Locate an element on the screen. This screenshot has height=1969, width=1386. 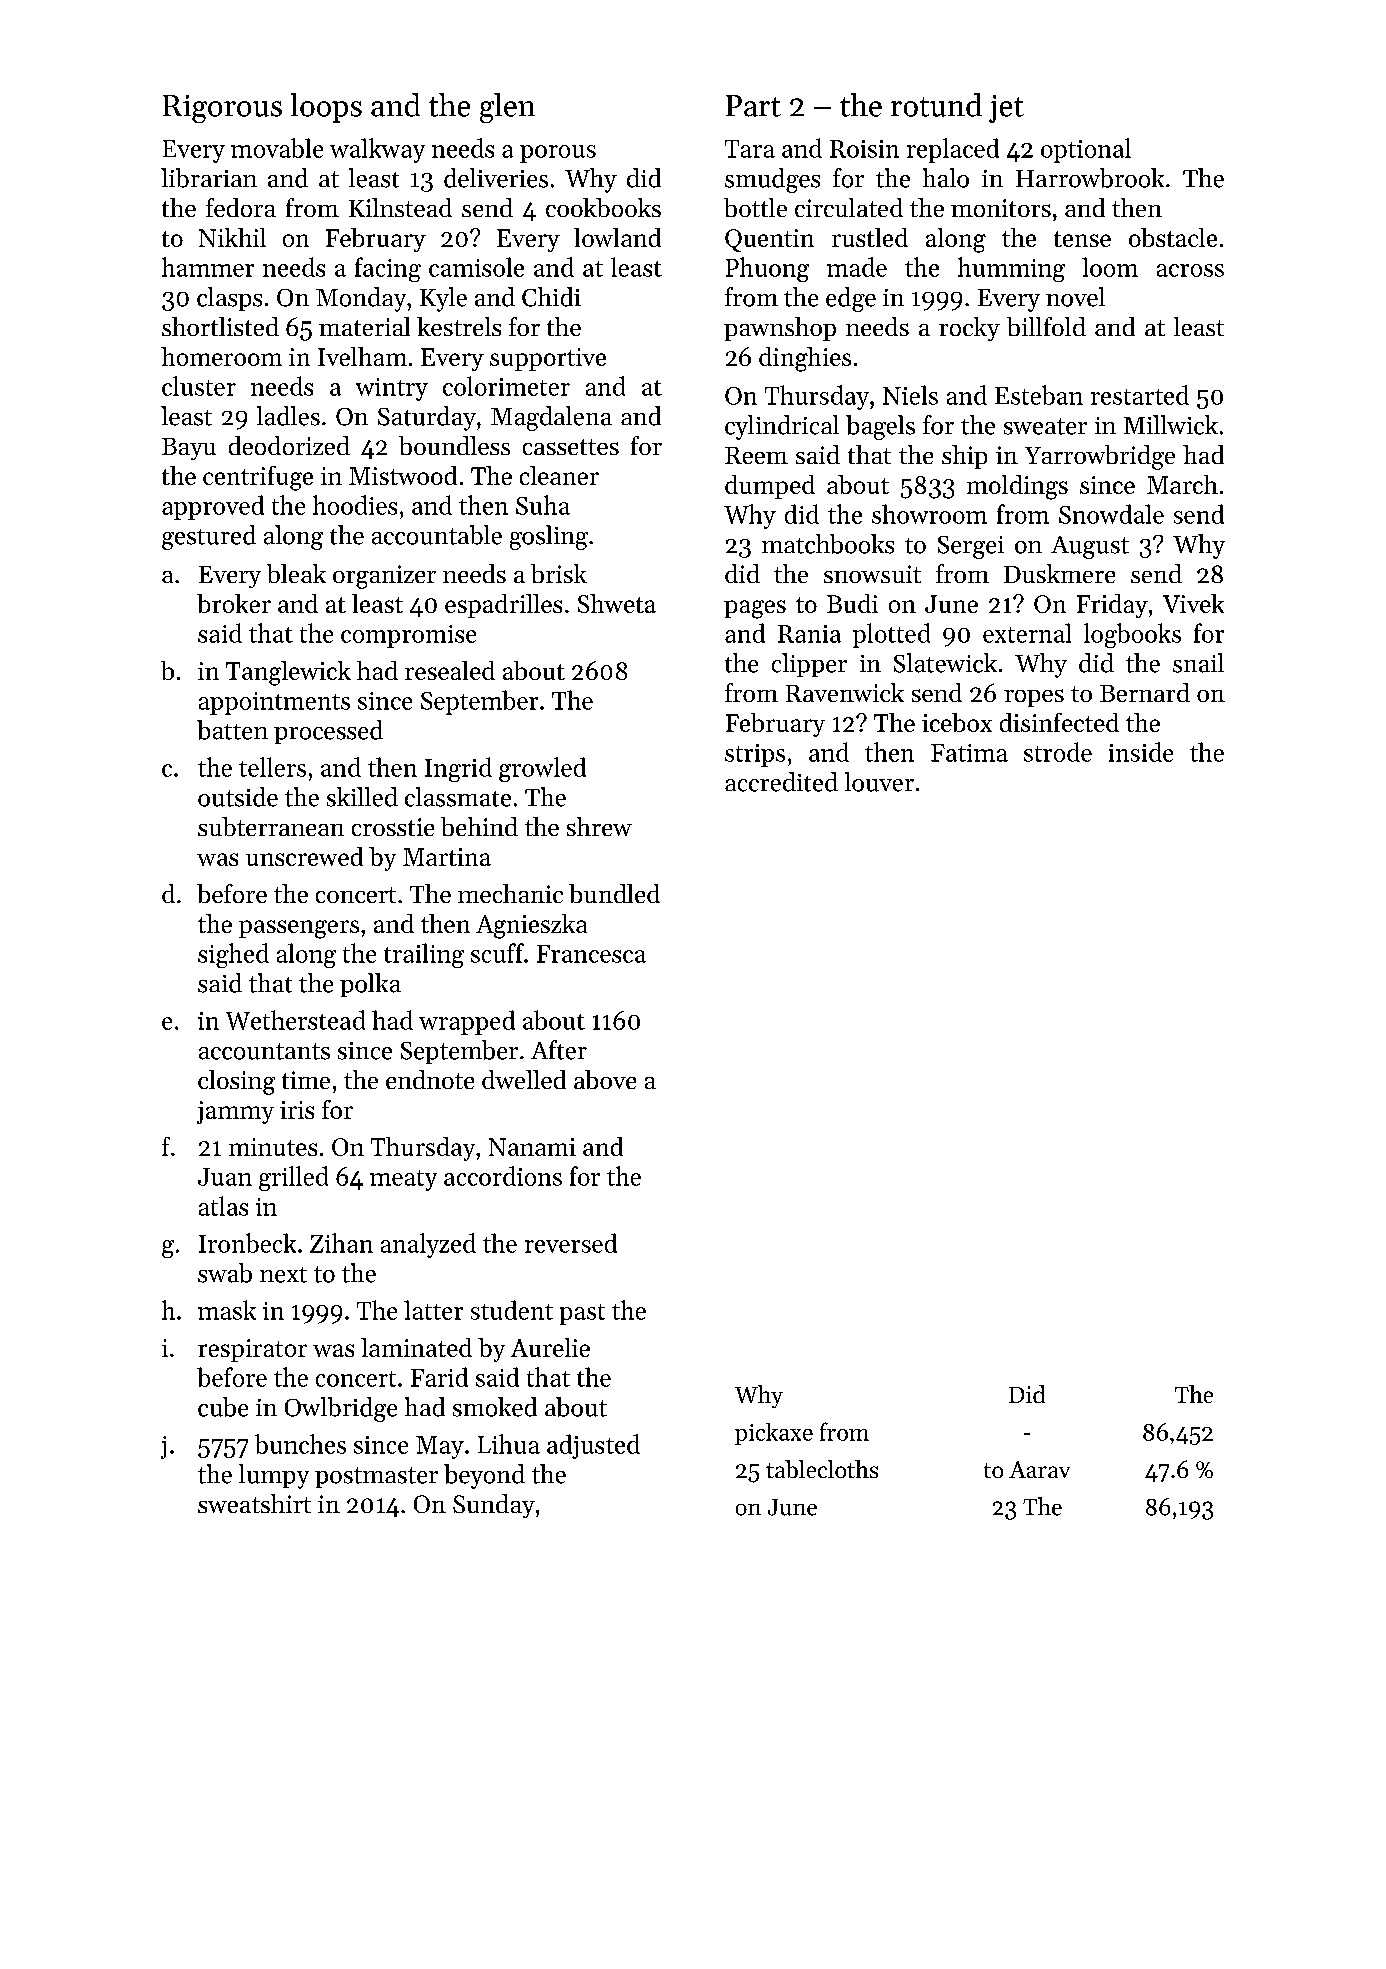
After is located at coordinates (559, 1050).
